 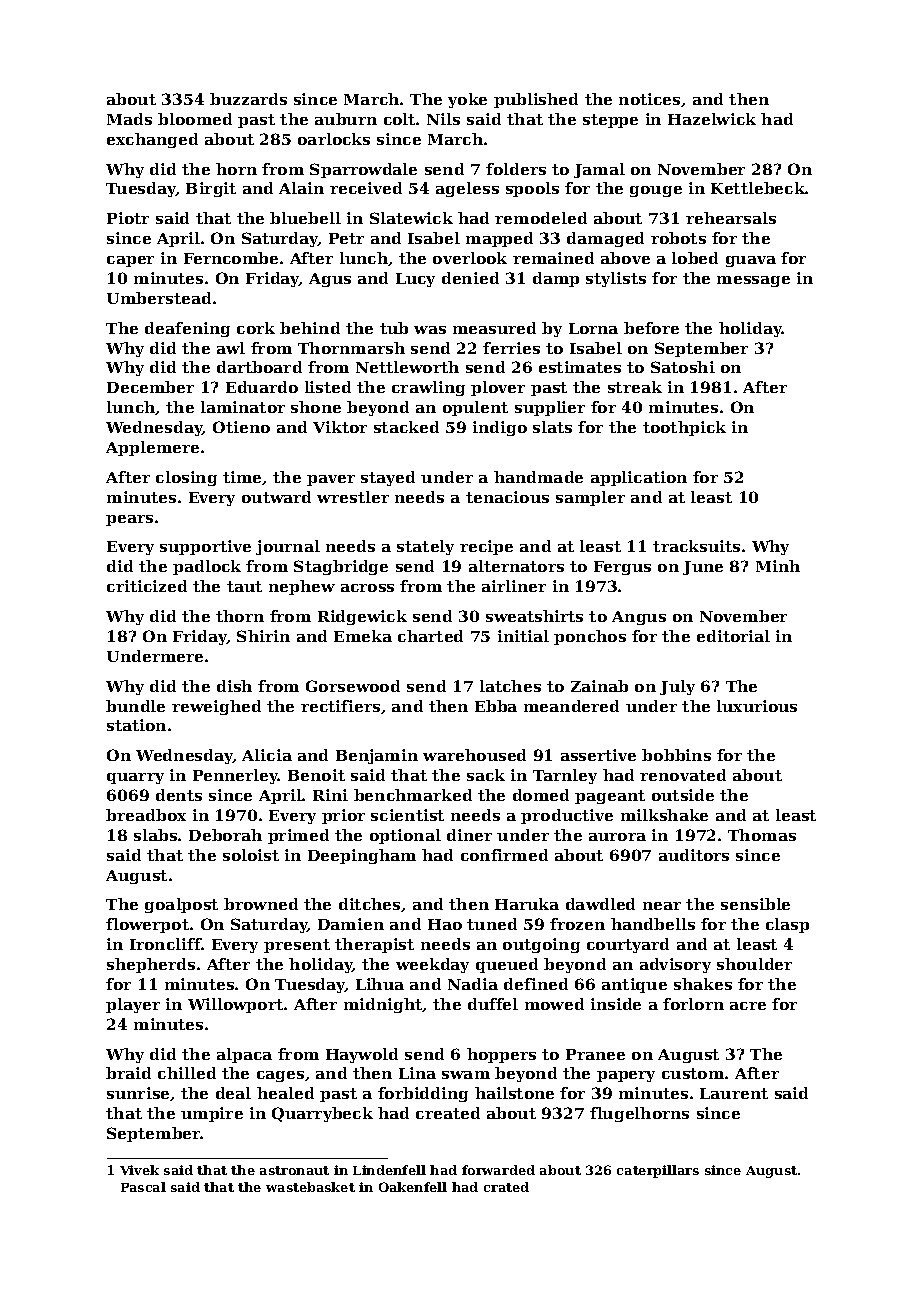 I want to click on wastebasket, so click(x=310, y=1187).
